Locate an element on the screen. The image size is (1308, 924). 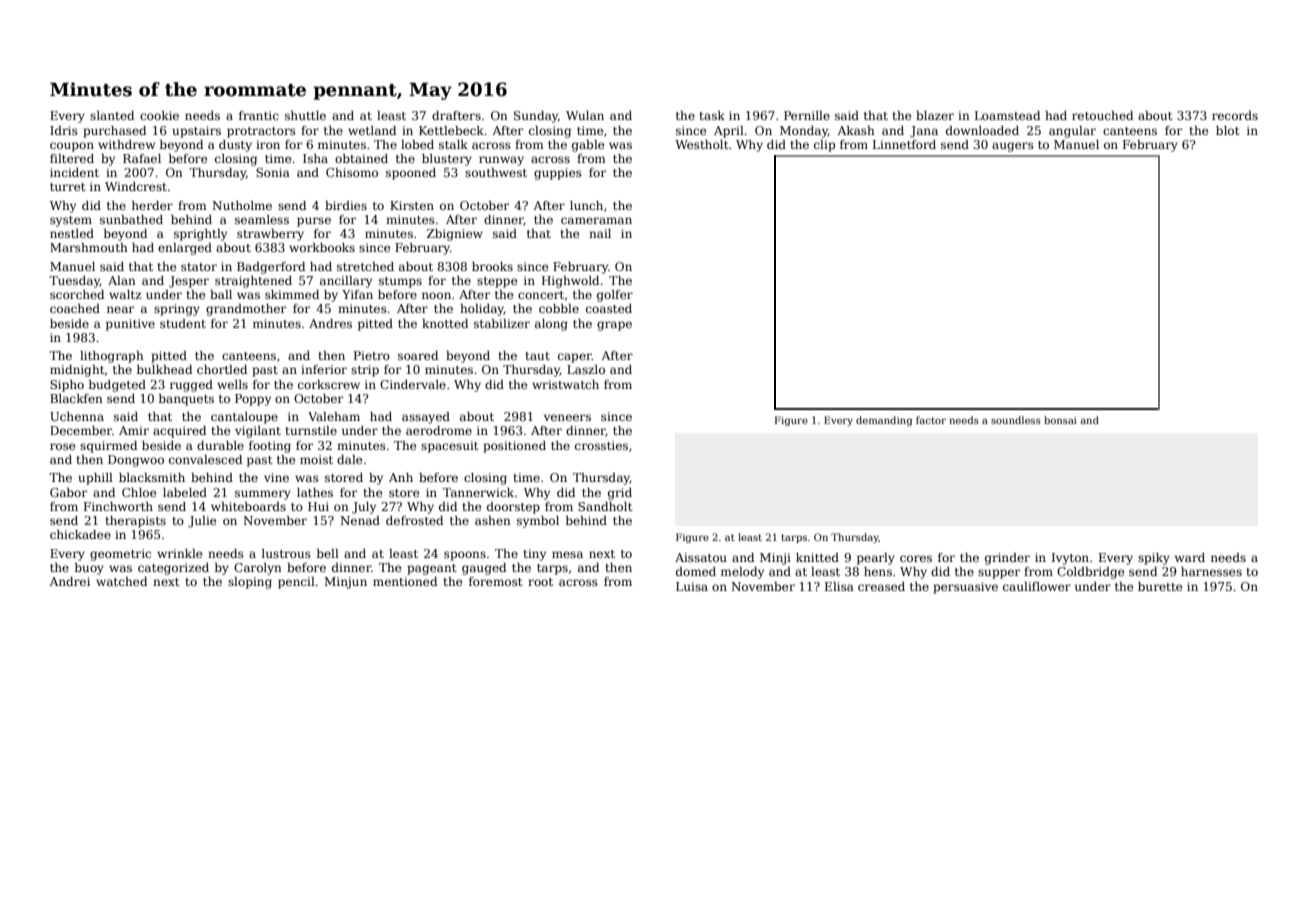
brooks is located at coordinates (492, 266).
